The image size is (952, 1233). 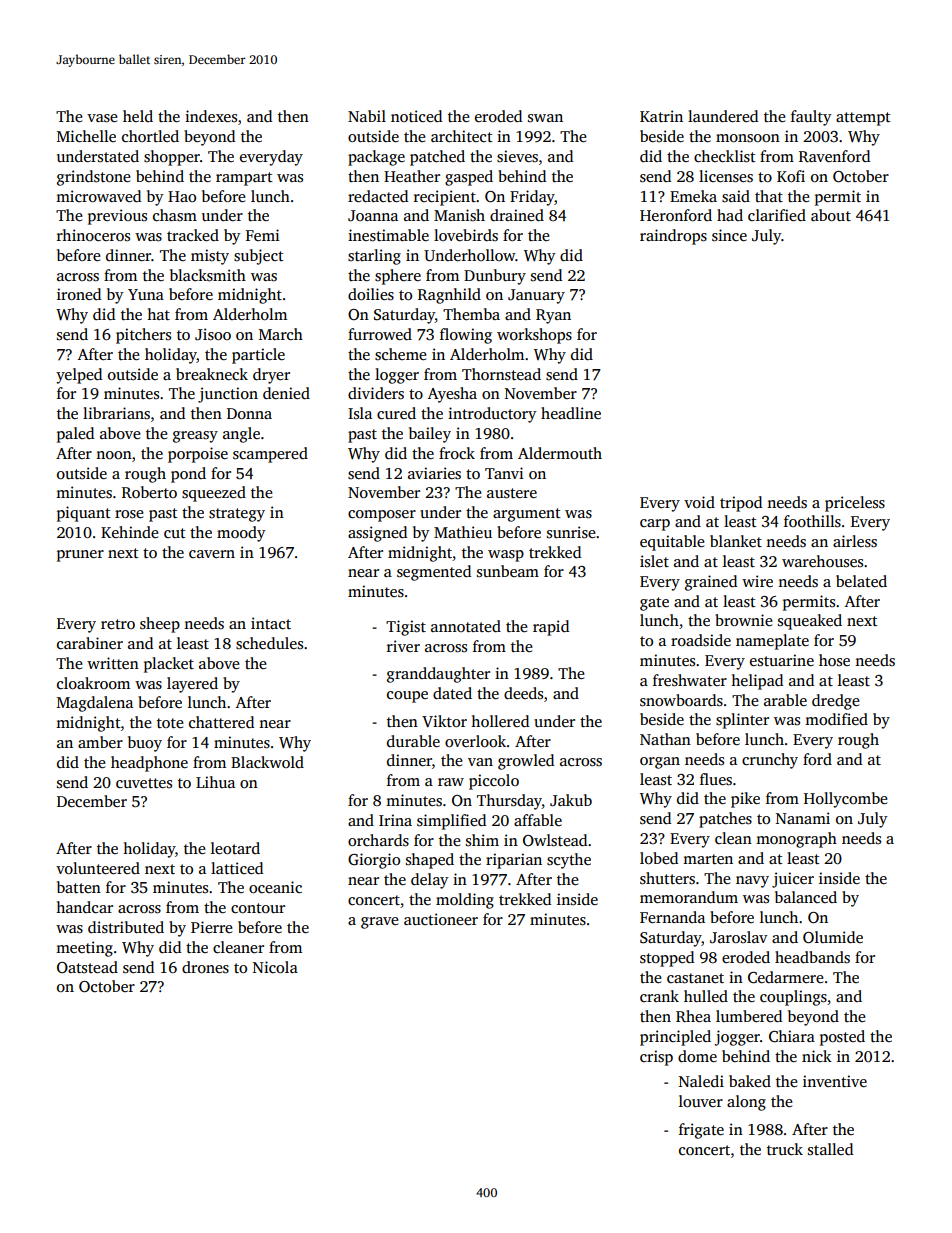 I want to click on drones, so click(x=205, y=967).
